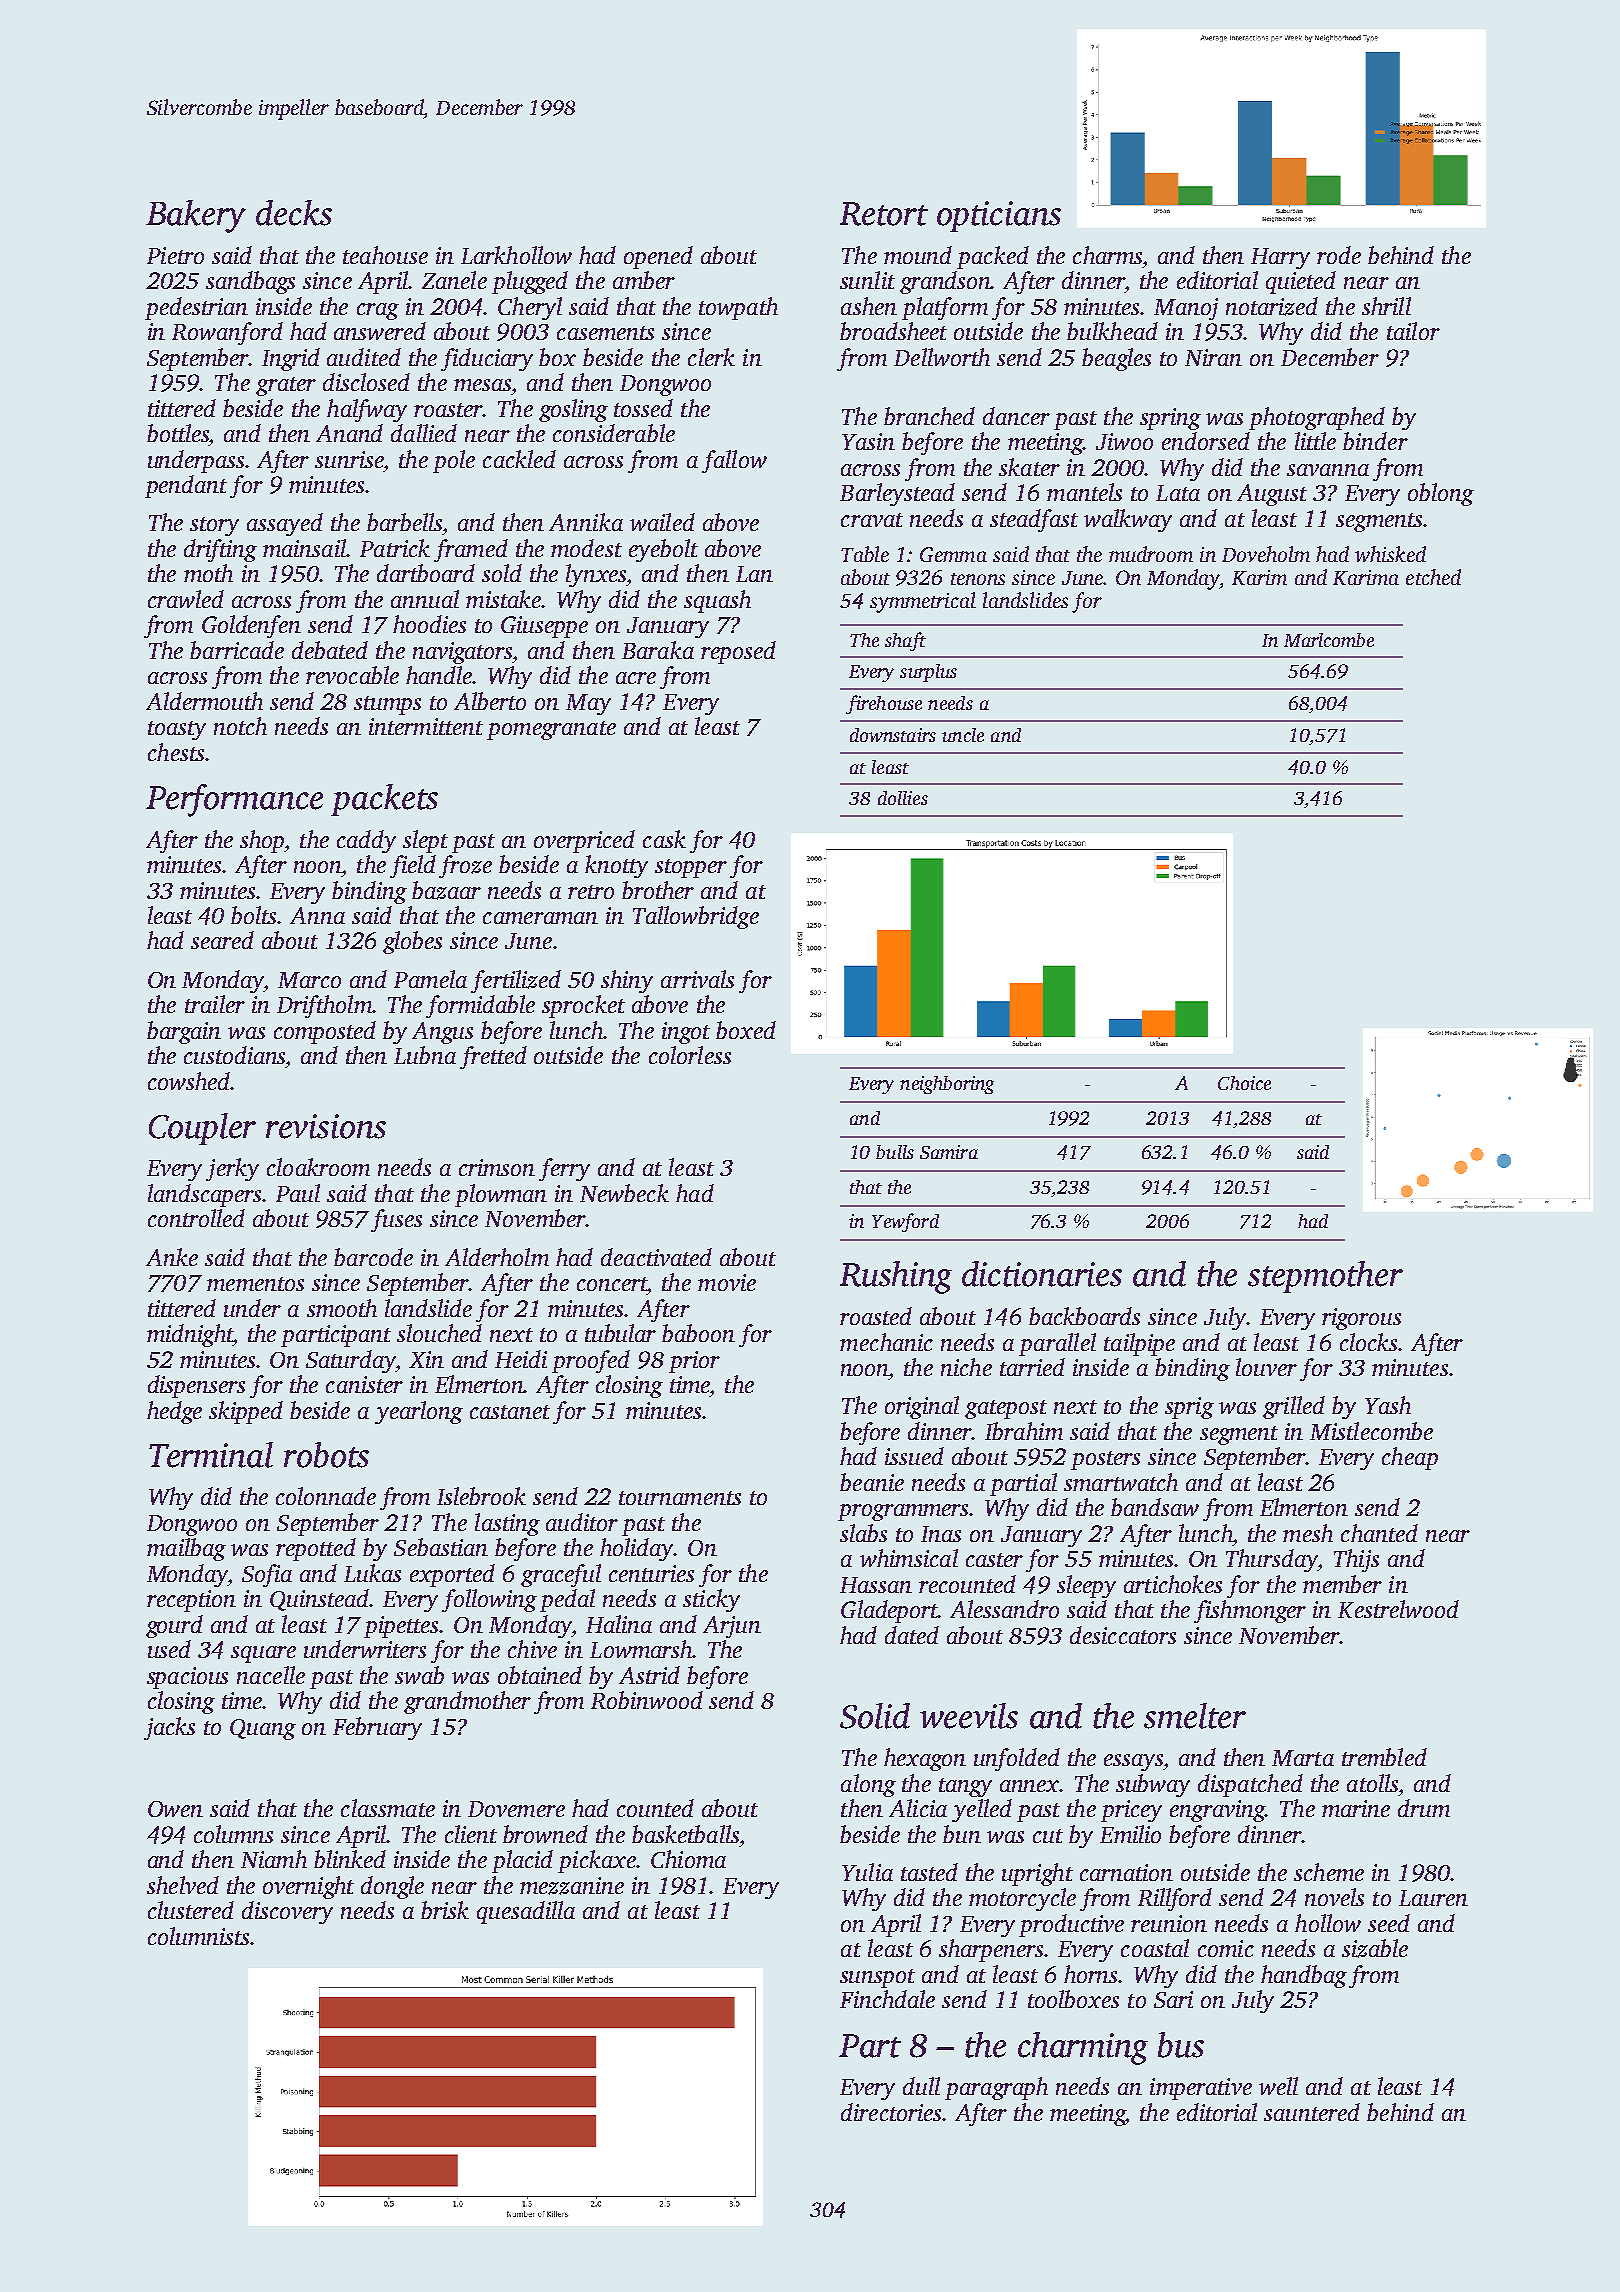 The height and width of the screenshot is (2292, 1620). I want to click on opticians, so click(999, 216).
